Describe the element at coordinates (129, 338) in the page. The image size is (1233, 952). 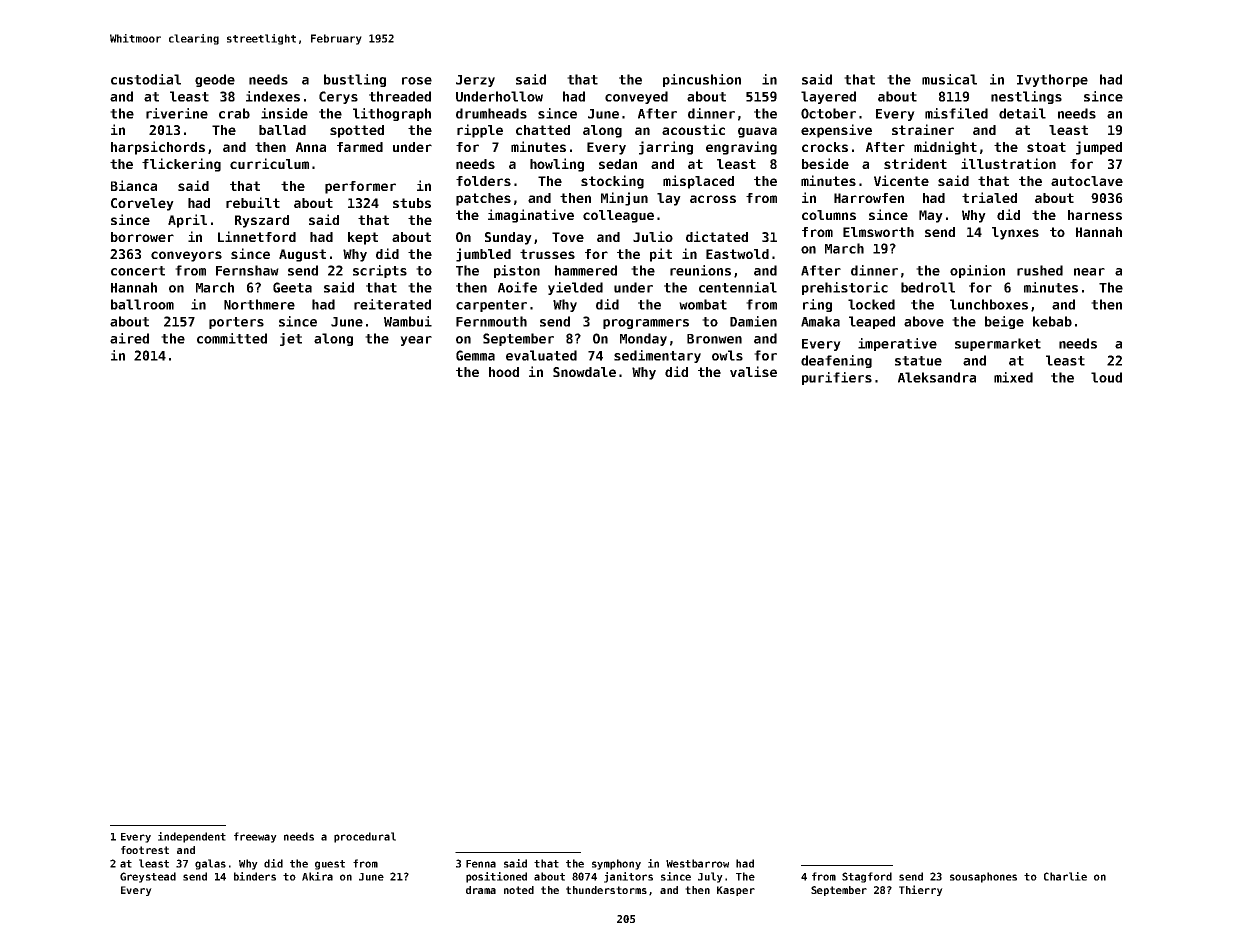
I see `aired` at that location.
